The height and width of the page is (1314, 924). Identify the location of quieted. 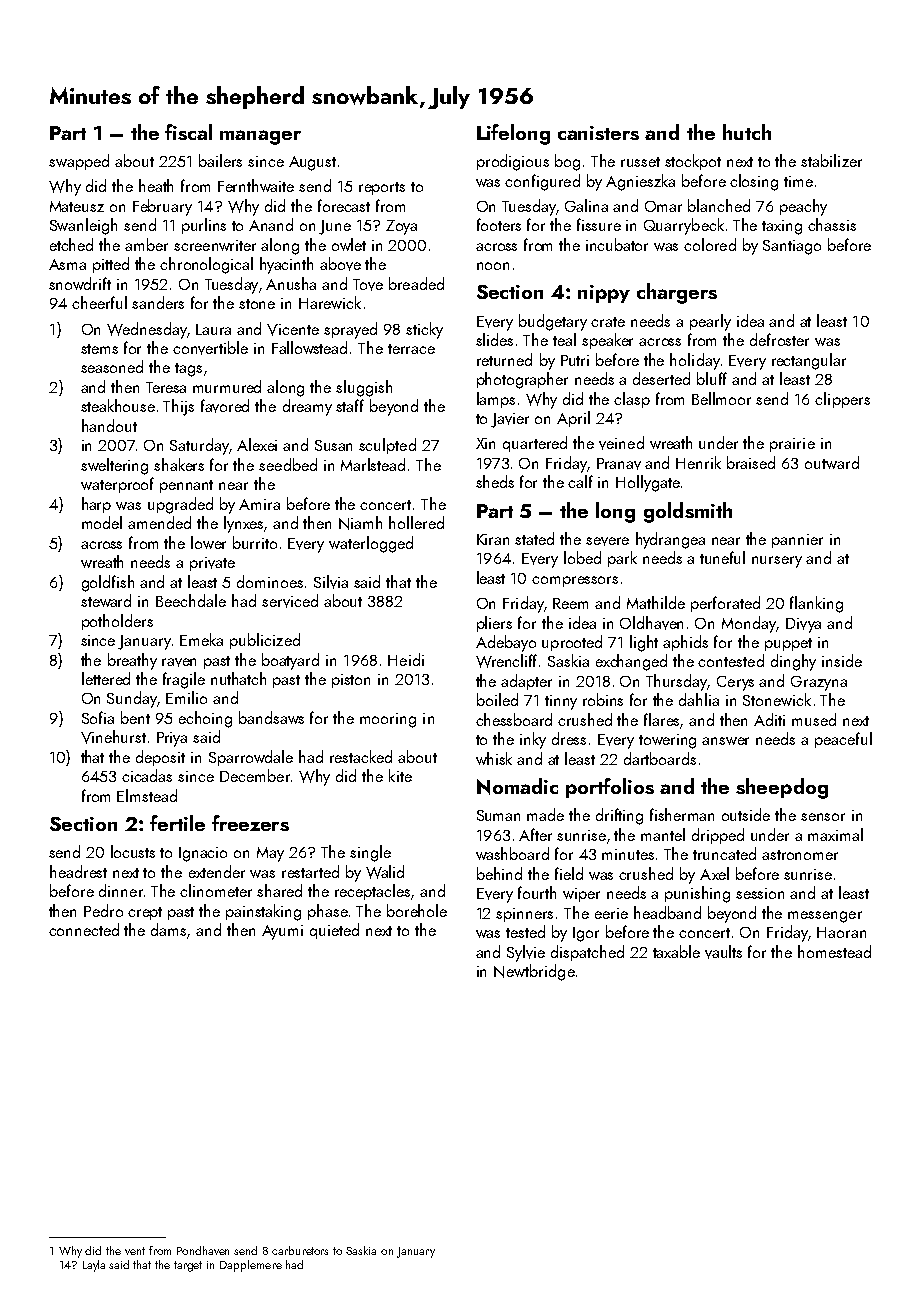
(334, 931).
